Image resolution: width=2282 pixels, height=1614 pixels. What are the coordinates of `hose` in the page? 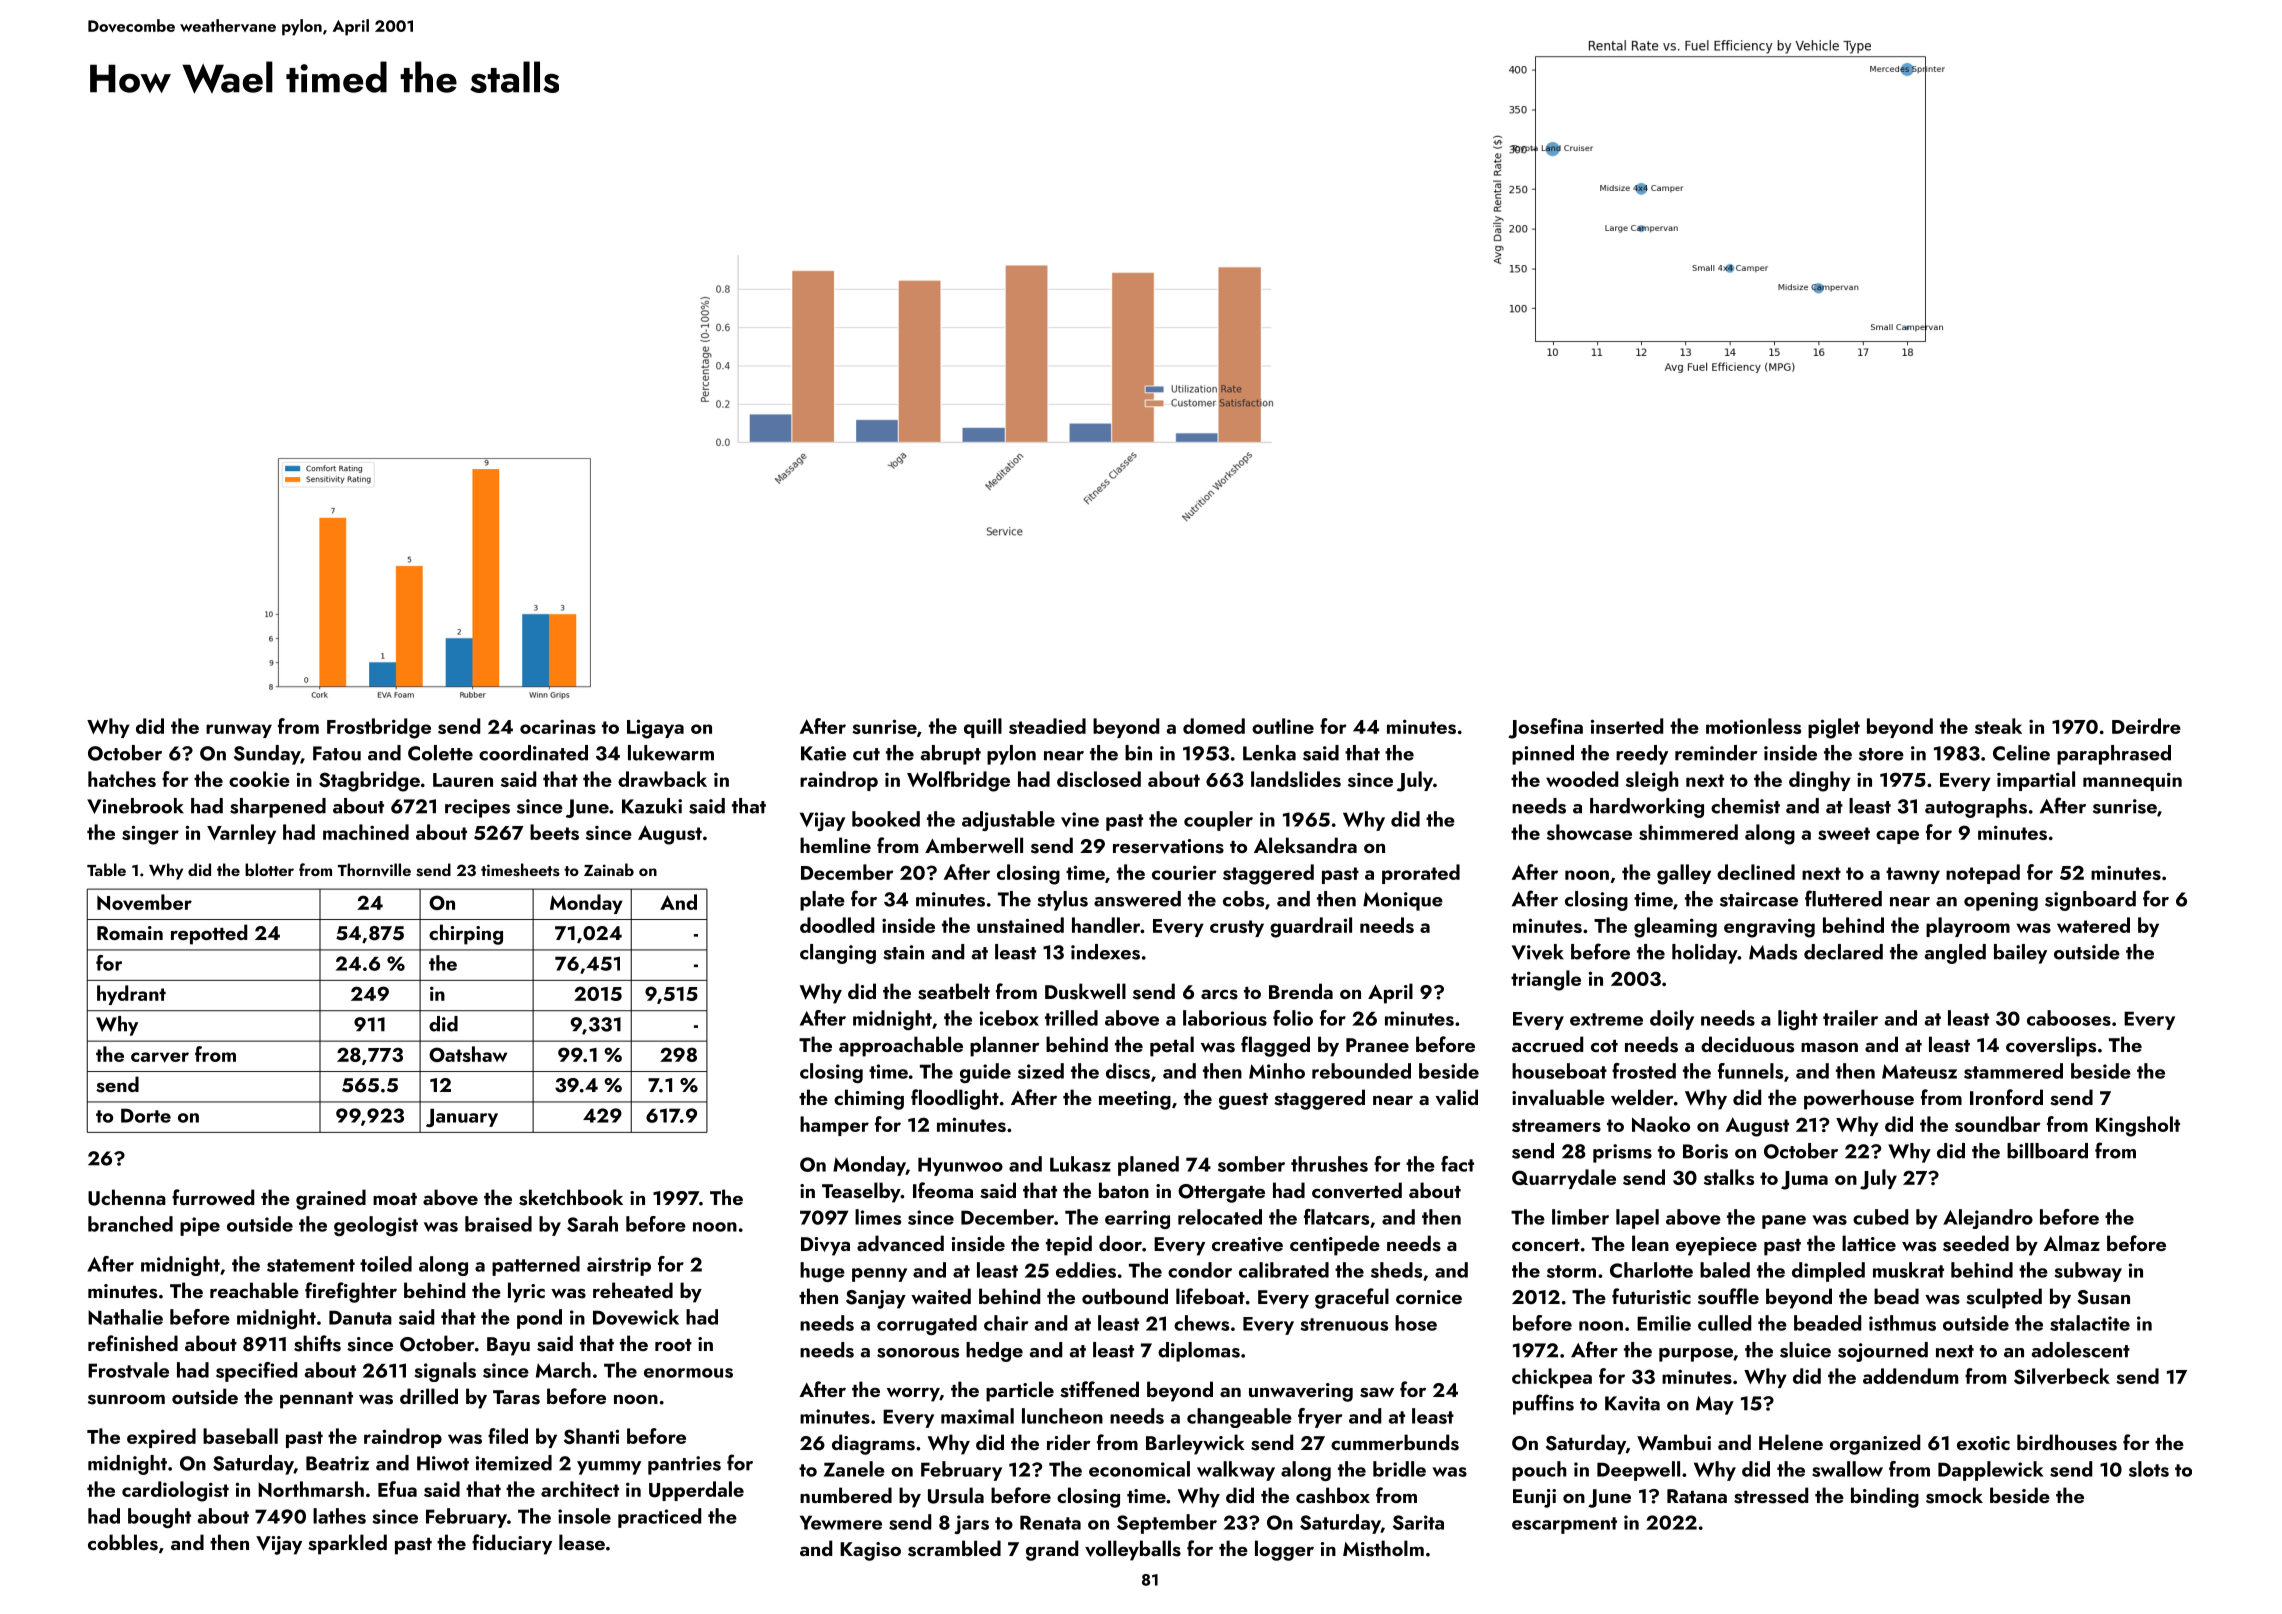 It's located at (1416, 1323).
